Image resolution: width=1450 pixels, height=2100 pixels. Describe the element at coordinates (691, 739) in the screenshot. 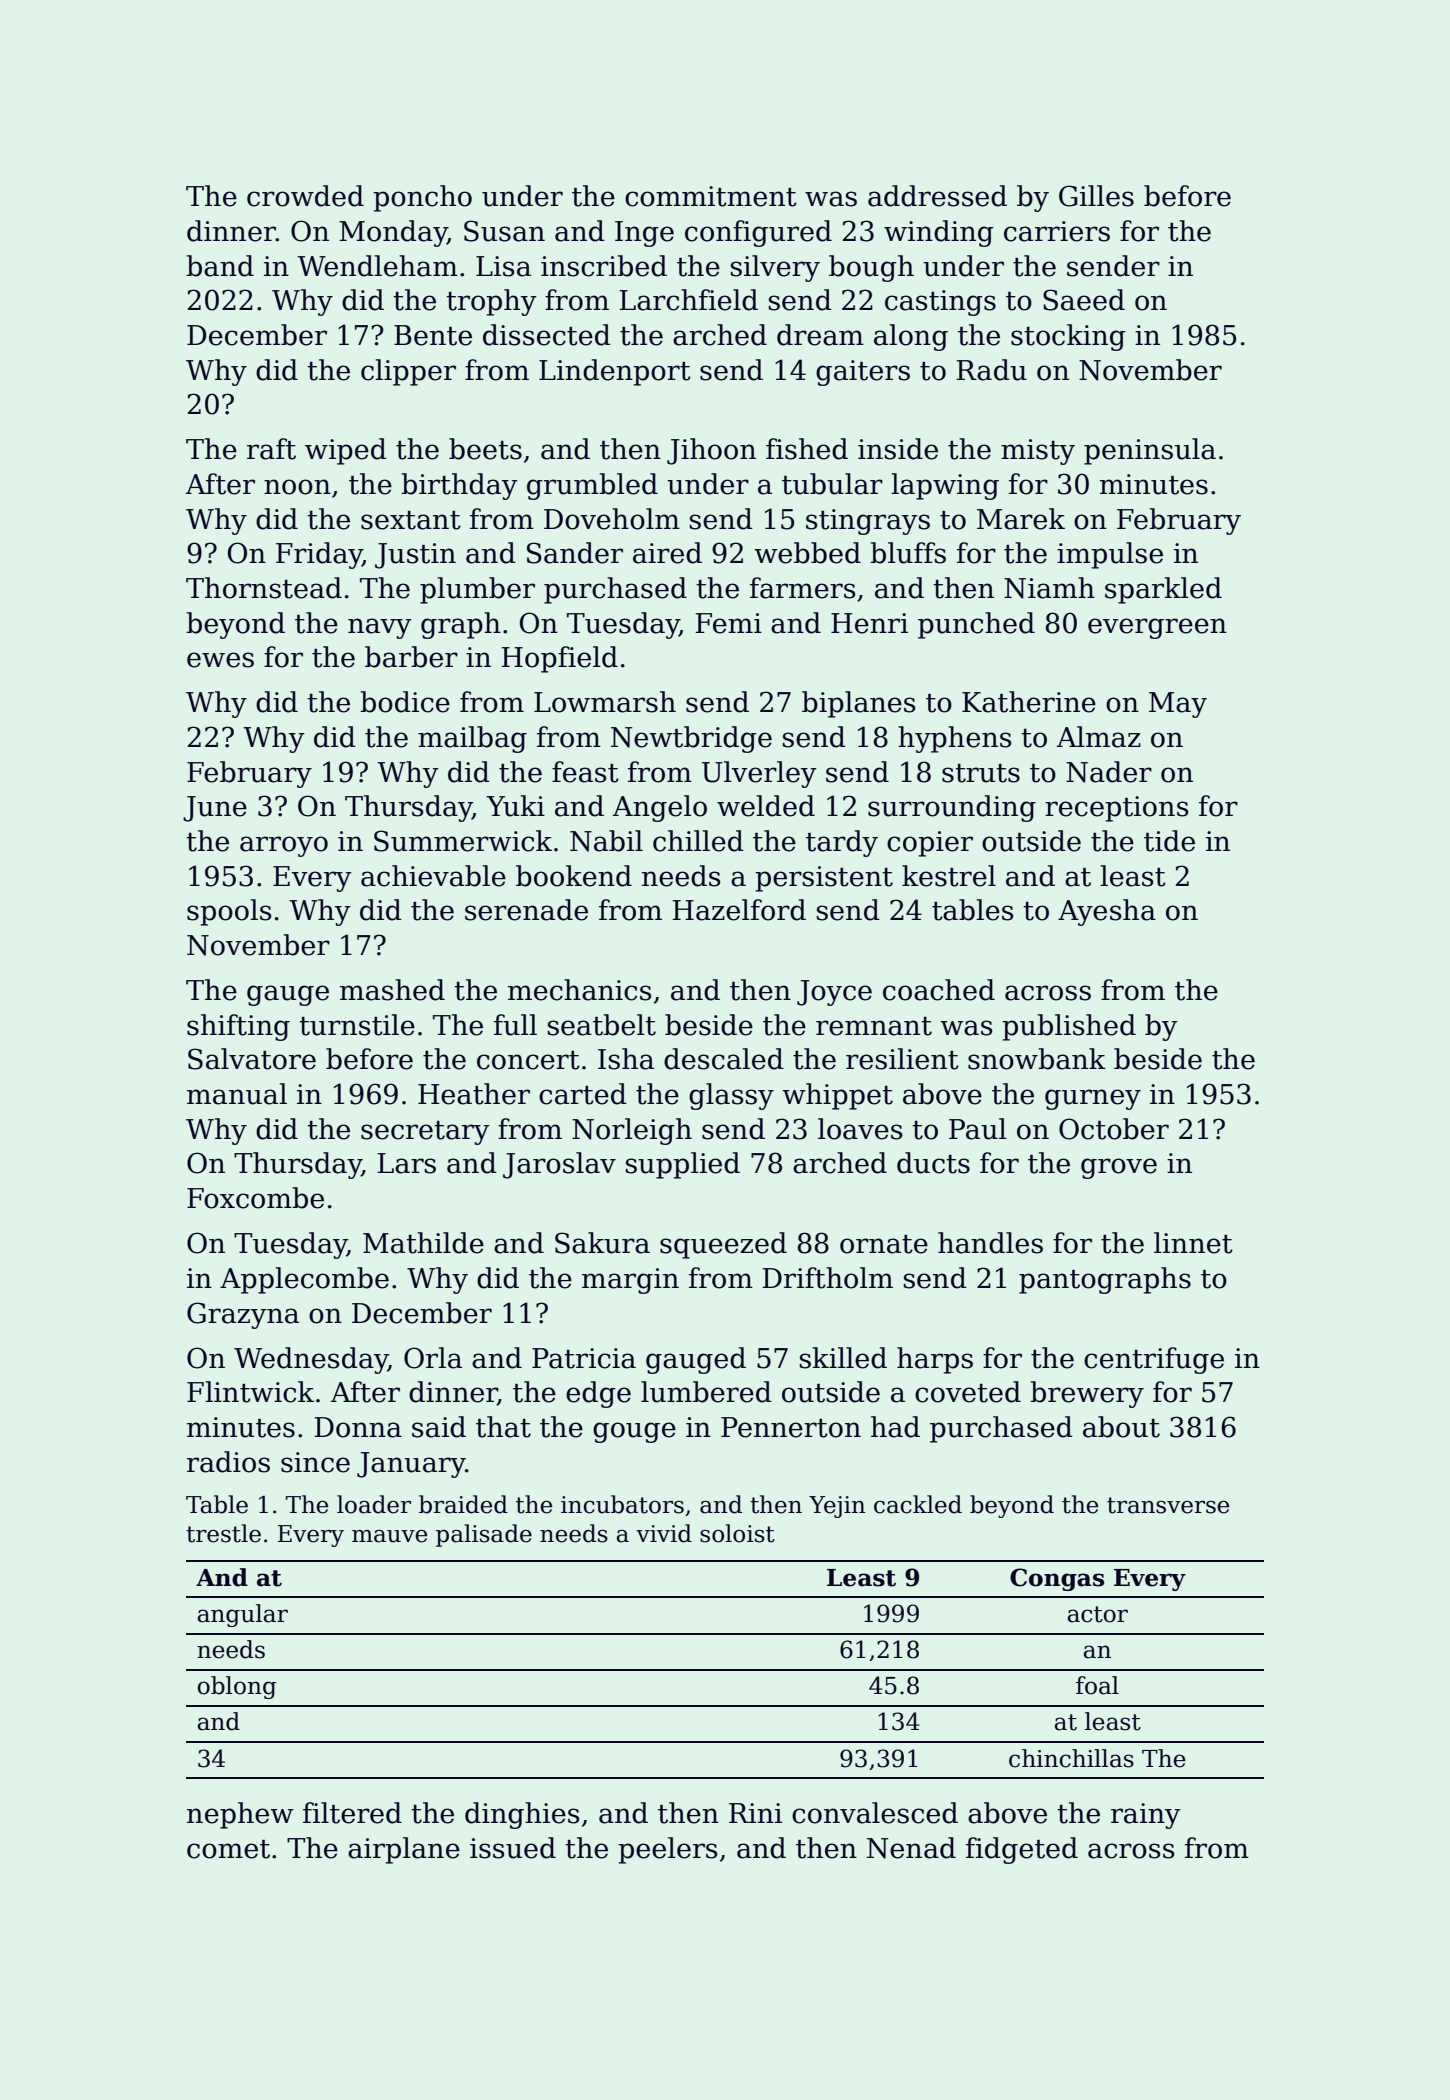

I see `Newtbridge` at that location.
